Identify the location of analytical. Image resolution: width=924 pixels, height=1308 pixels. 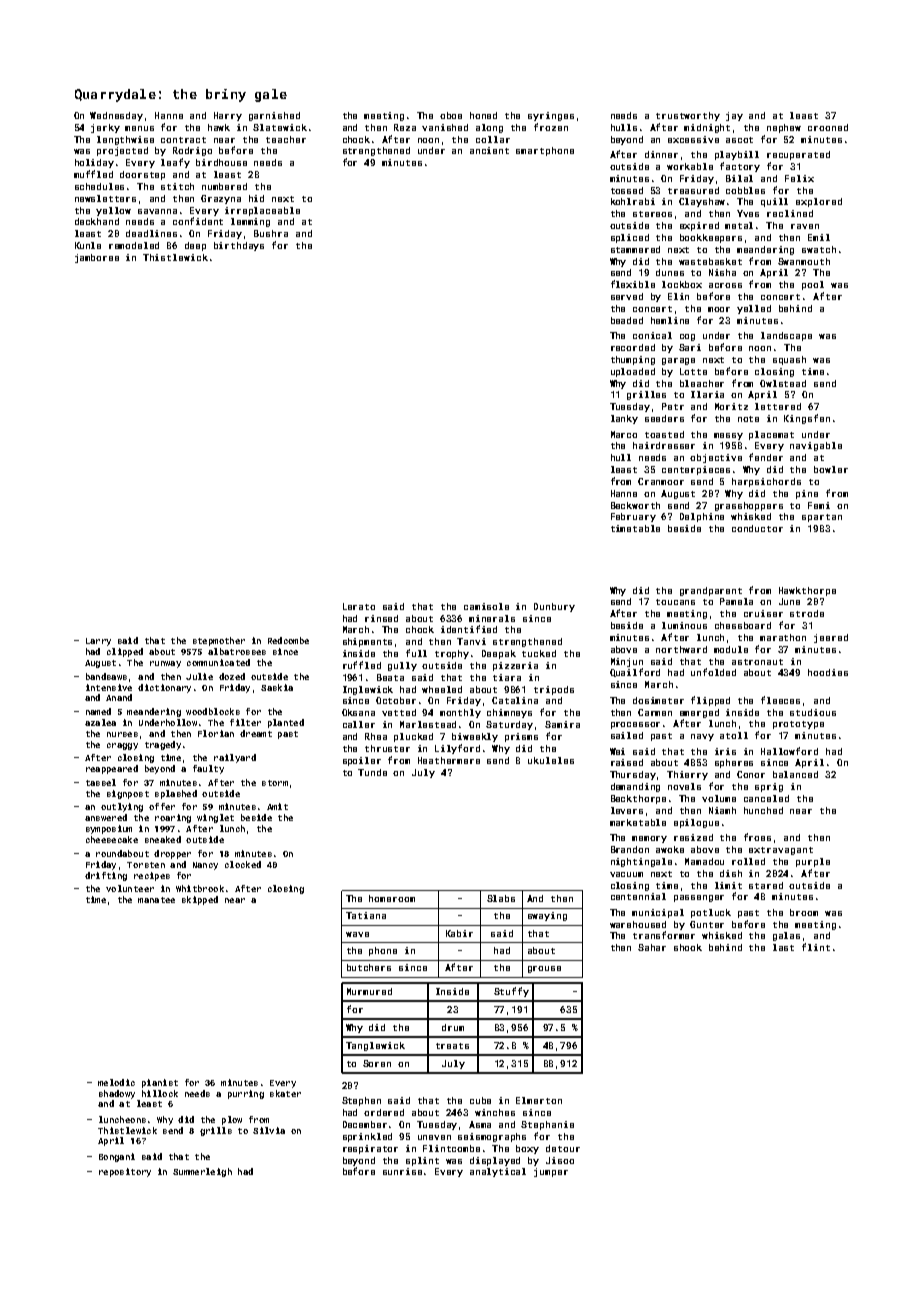
(498, 1172).
